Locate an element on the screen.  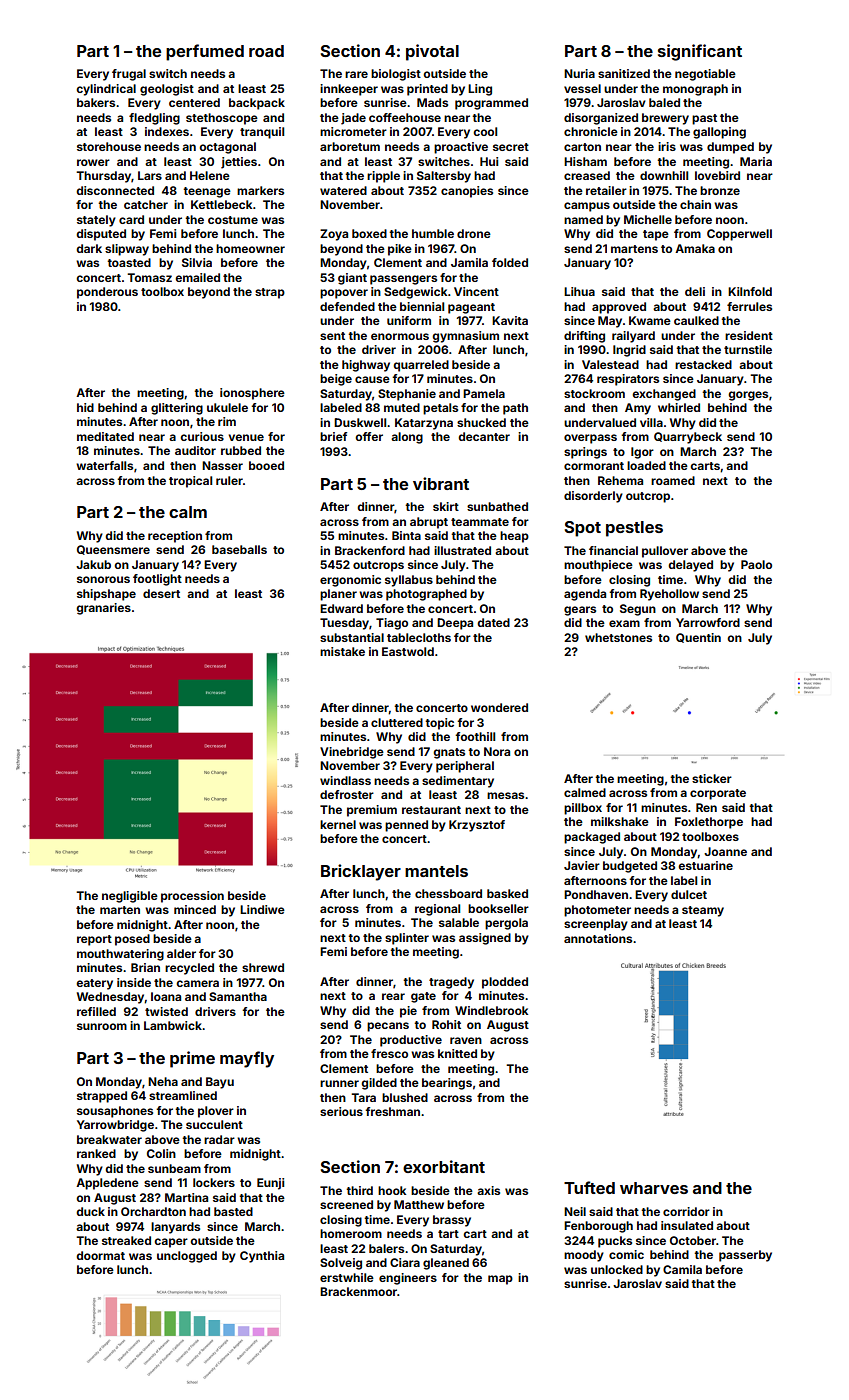
sousaphones is located at coordinates (115, 1112).
